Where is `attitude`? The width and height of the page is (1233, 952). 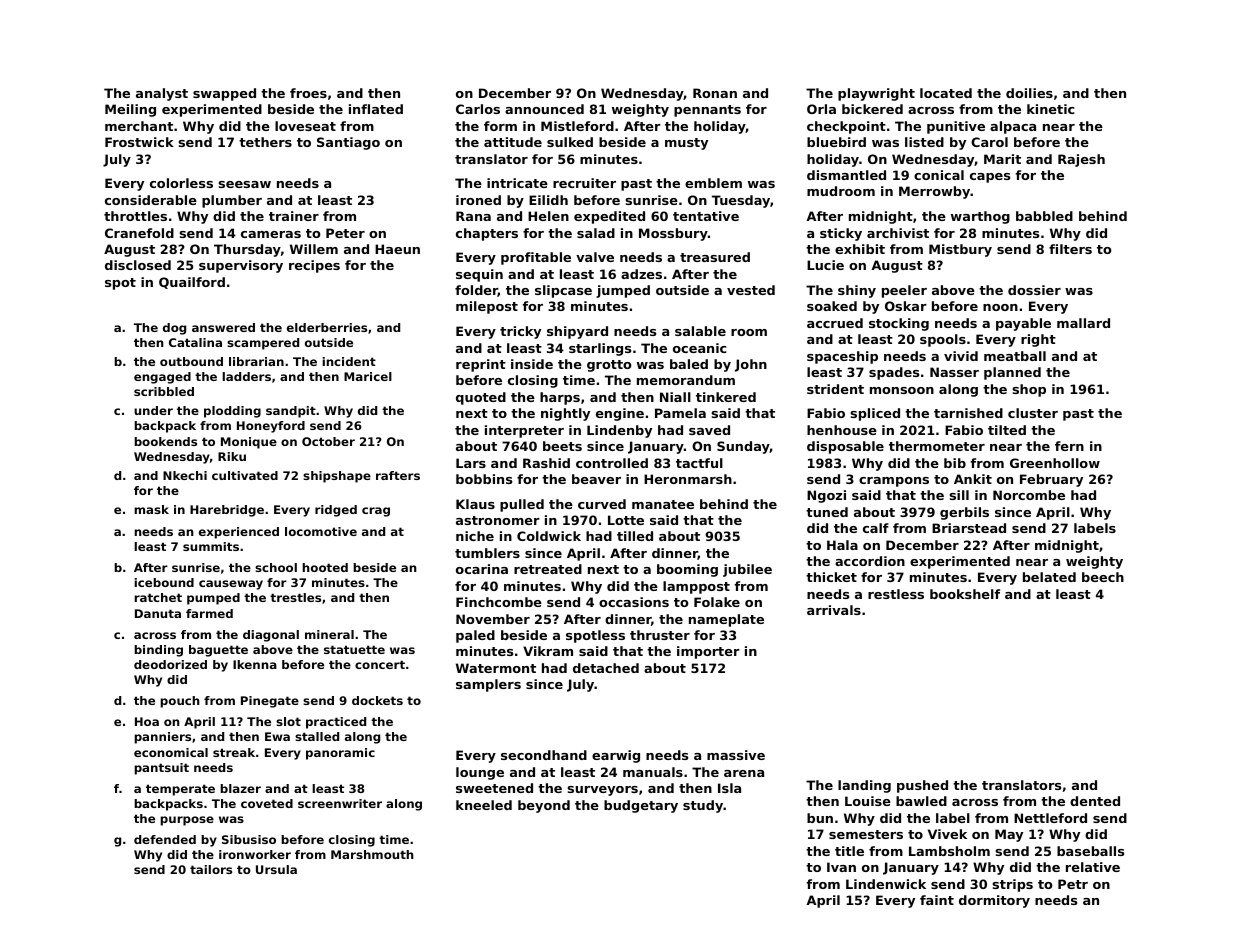 attitude is located at coordinates (513, 142).
